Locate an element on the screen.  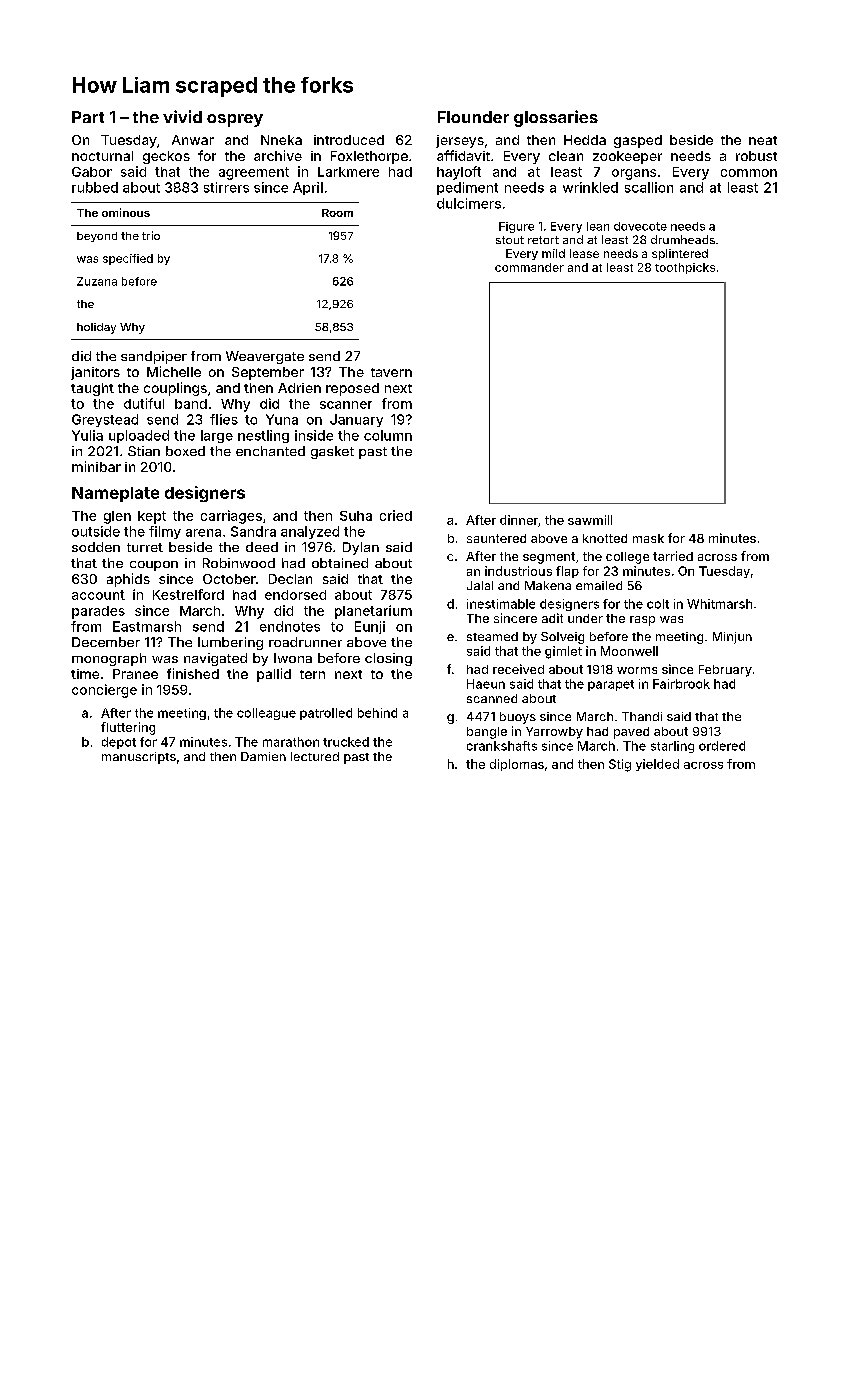
rasp is located at coordinates (642, 621).
